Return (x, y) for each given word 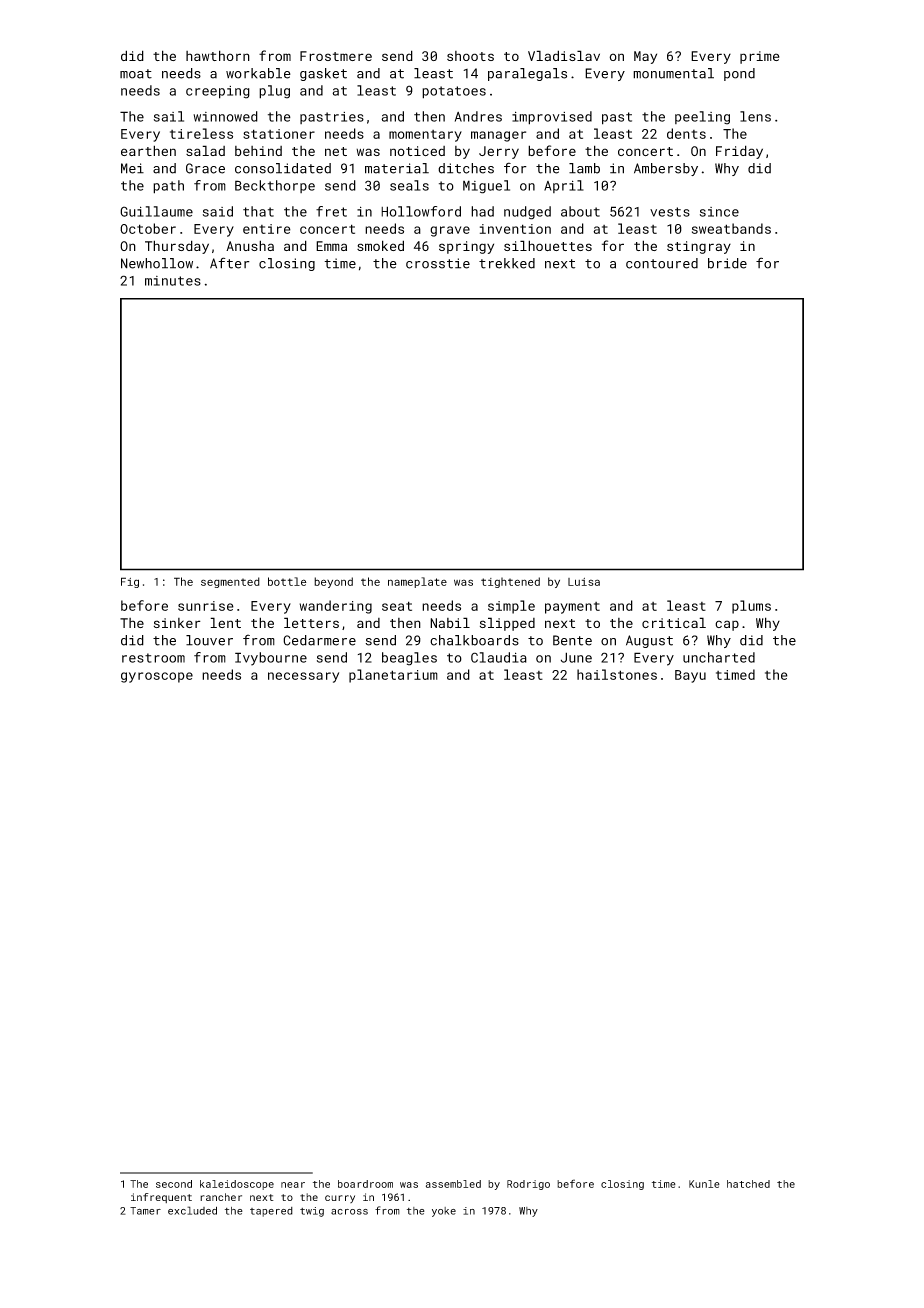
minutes (173, 281)
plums (751, 607)
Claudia (499, 657)
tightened (510, 582)
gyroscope (157, 677)
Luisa (584, 582)
